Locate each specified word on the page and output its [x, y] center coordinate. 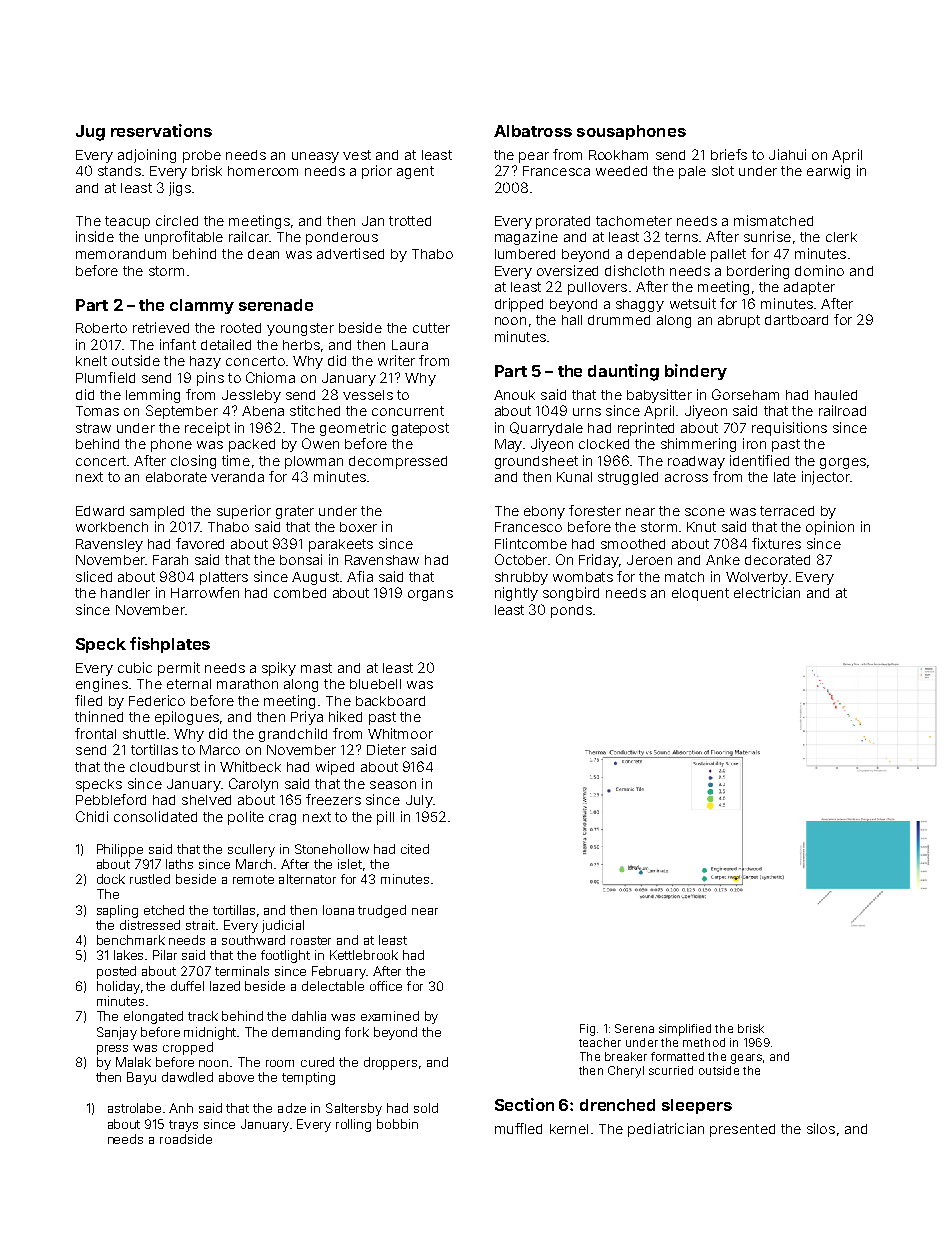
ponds [571, 611]
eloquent [700, 594]
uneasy [315, 157]
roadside [186, 1139]
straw [93, 428]
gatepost [420, 429]
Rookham [618, 155]
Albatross [533, 131]
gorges [843, 463]
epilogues [187, 718]
